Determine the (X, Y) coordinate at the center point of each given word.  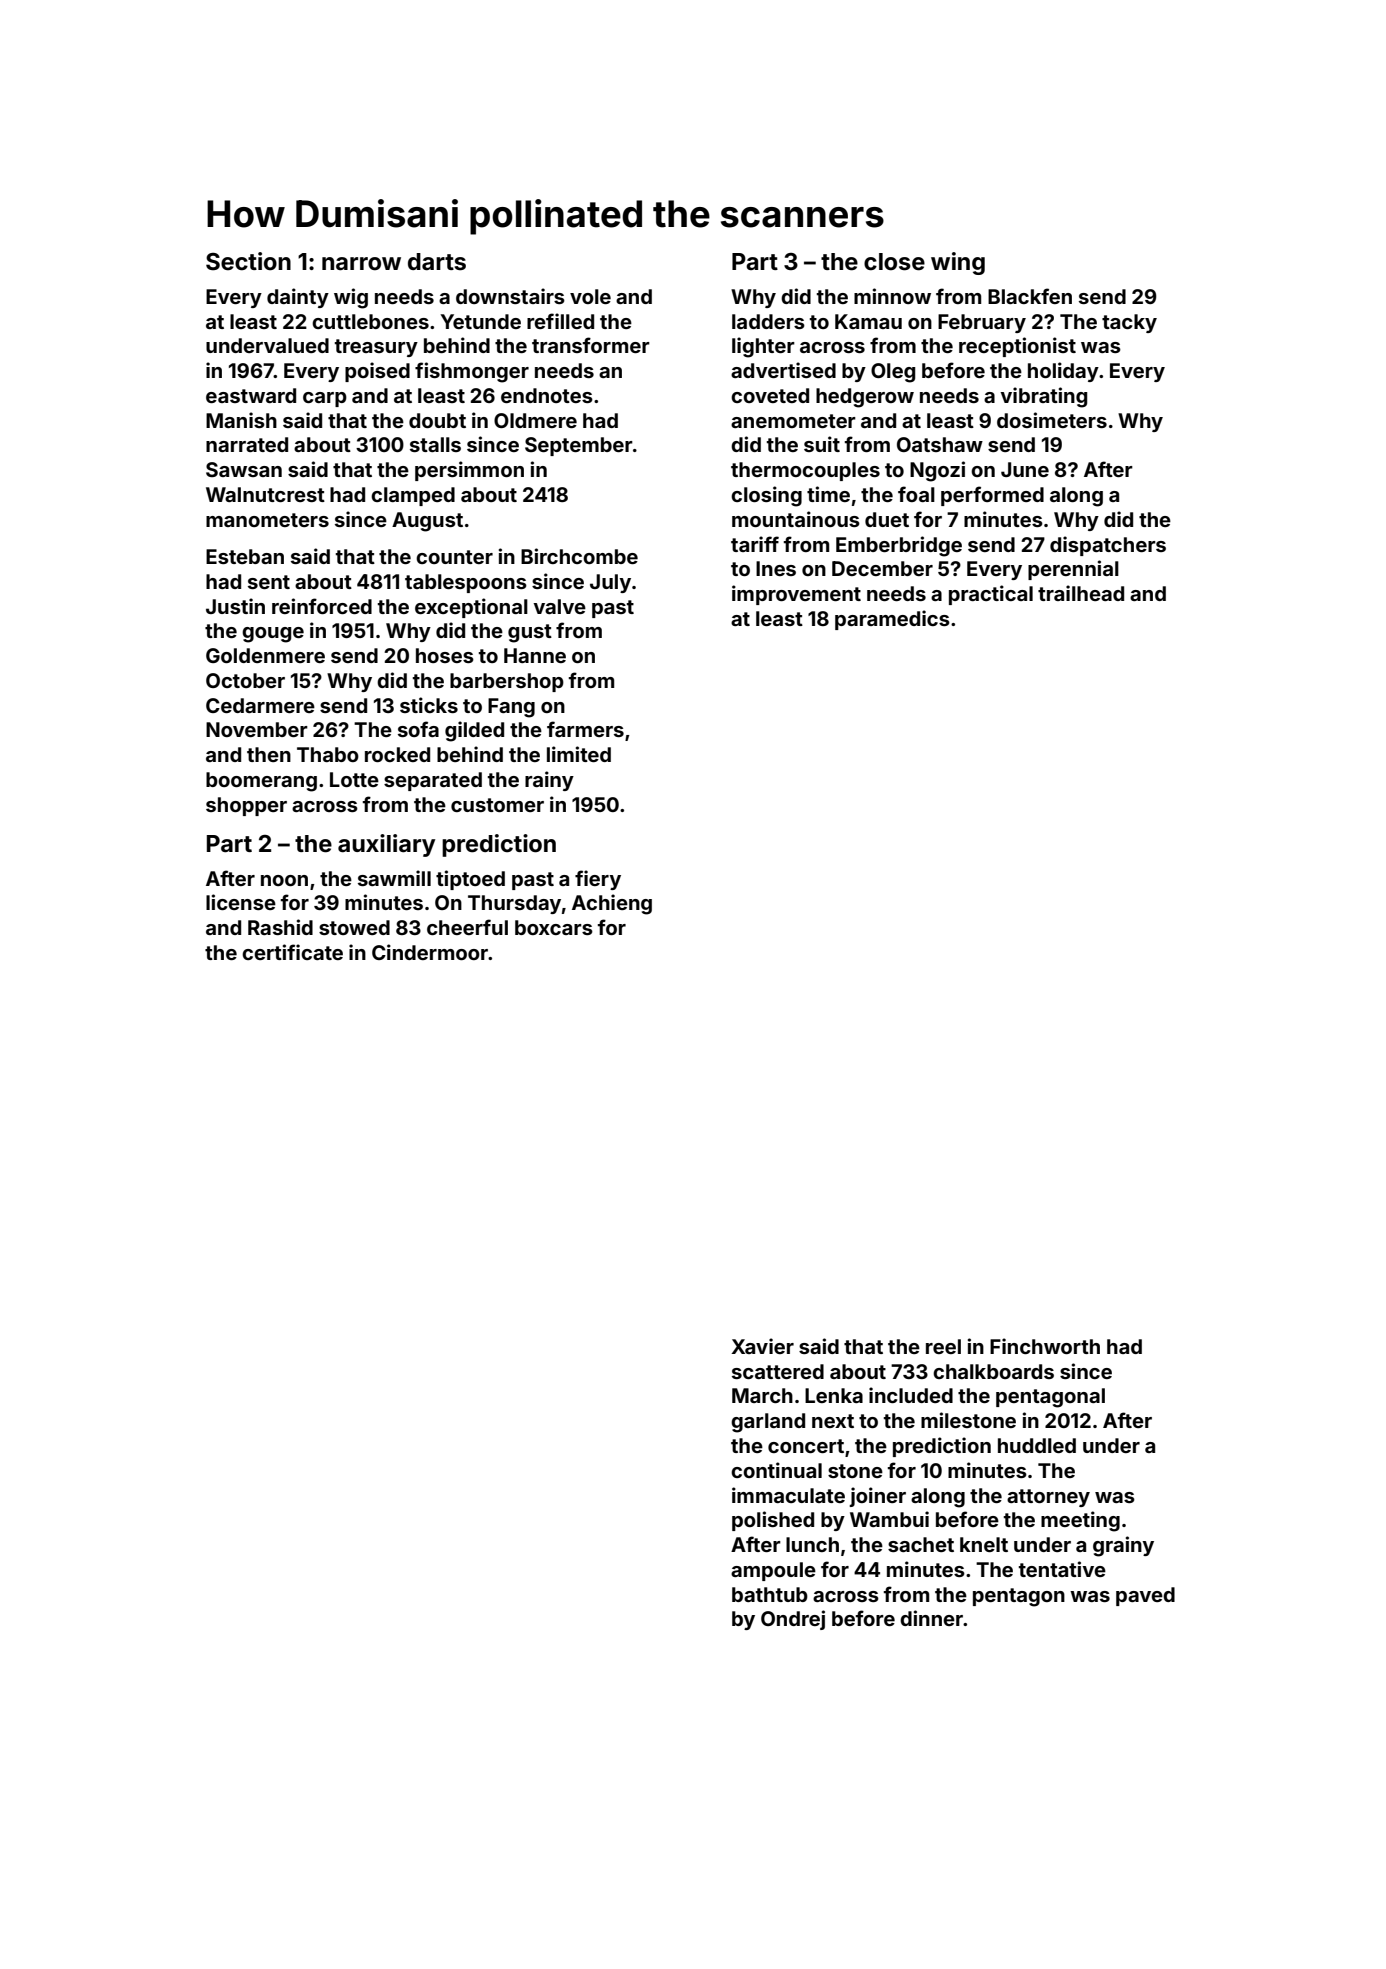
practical (991, 595)
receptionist (1017, 347)
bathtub (770, 1594)
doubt (437, 420)
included (911, 1395)
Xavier (762, 1346)
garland (768, 1423)
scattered (778, 1371)
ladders (768, 321)
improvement (796, 595)
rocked (397, 754)
